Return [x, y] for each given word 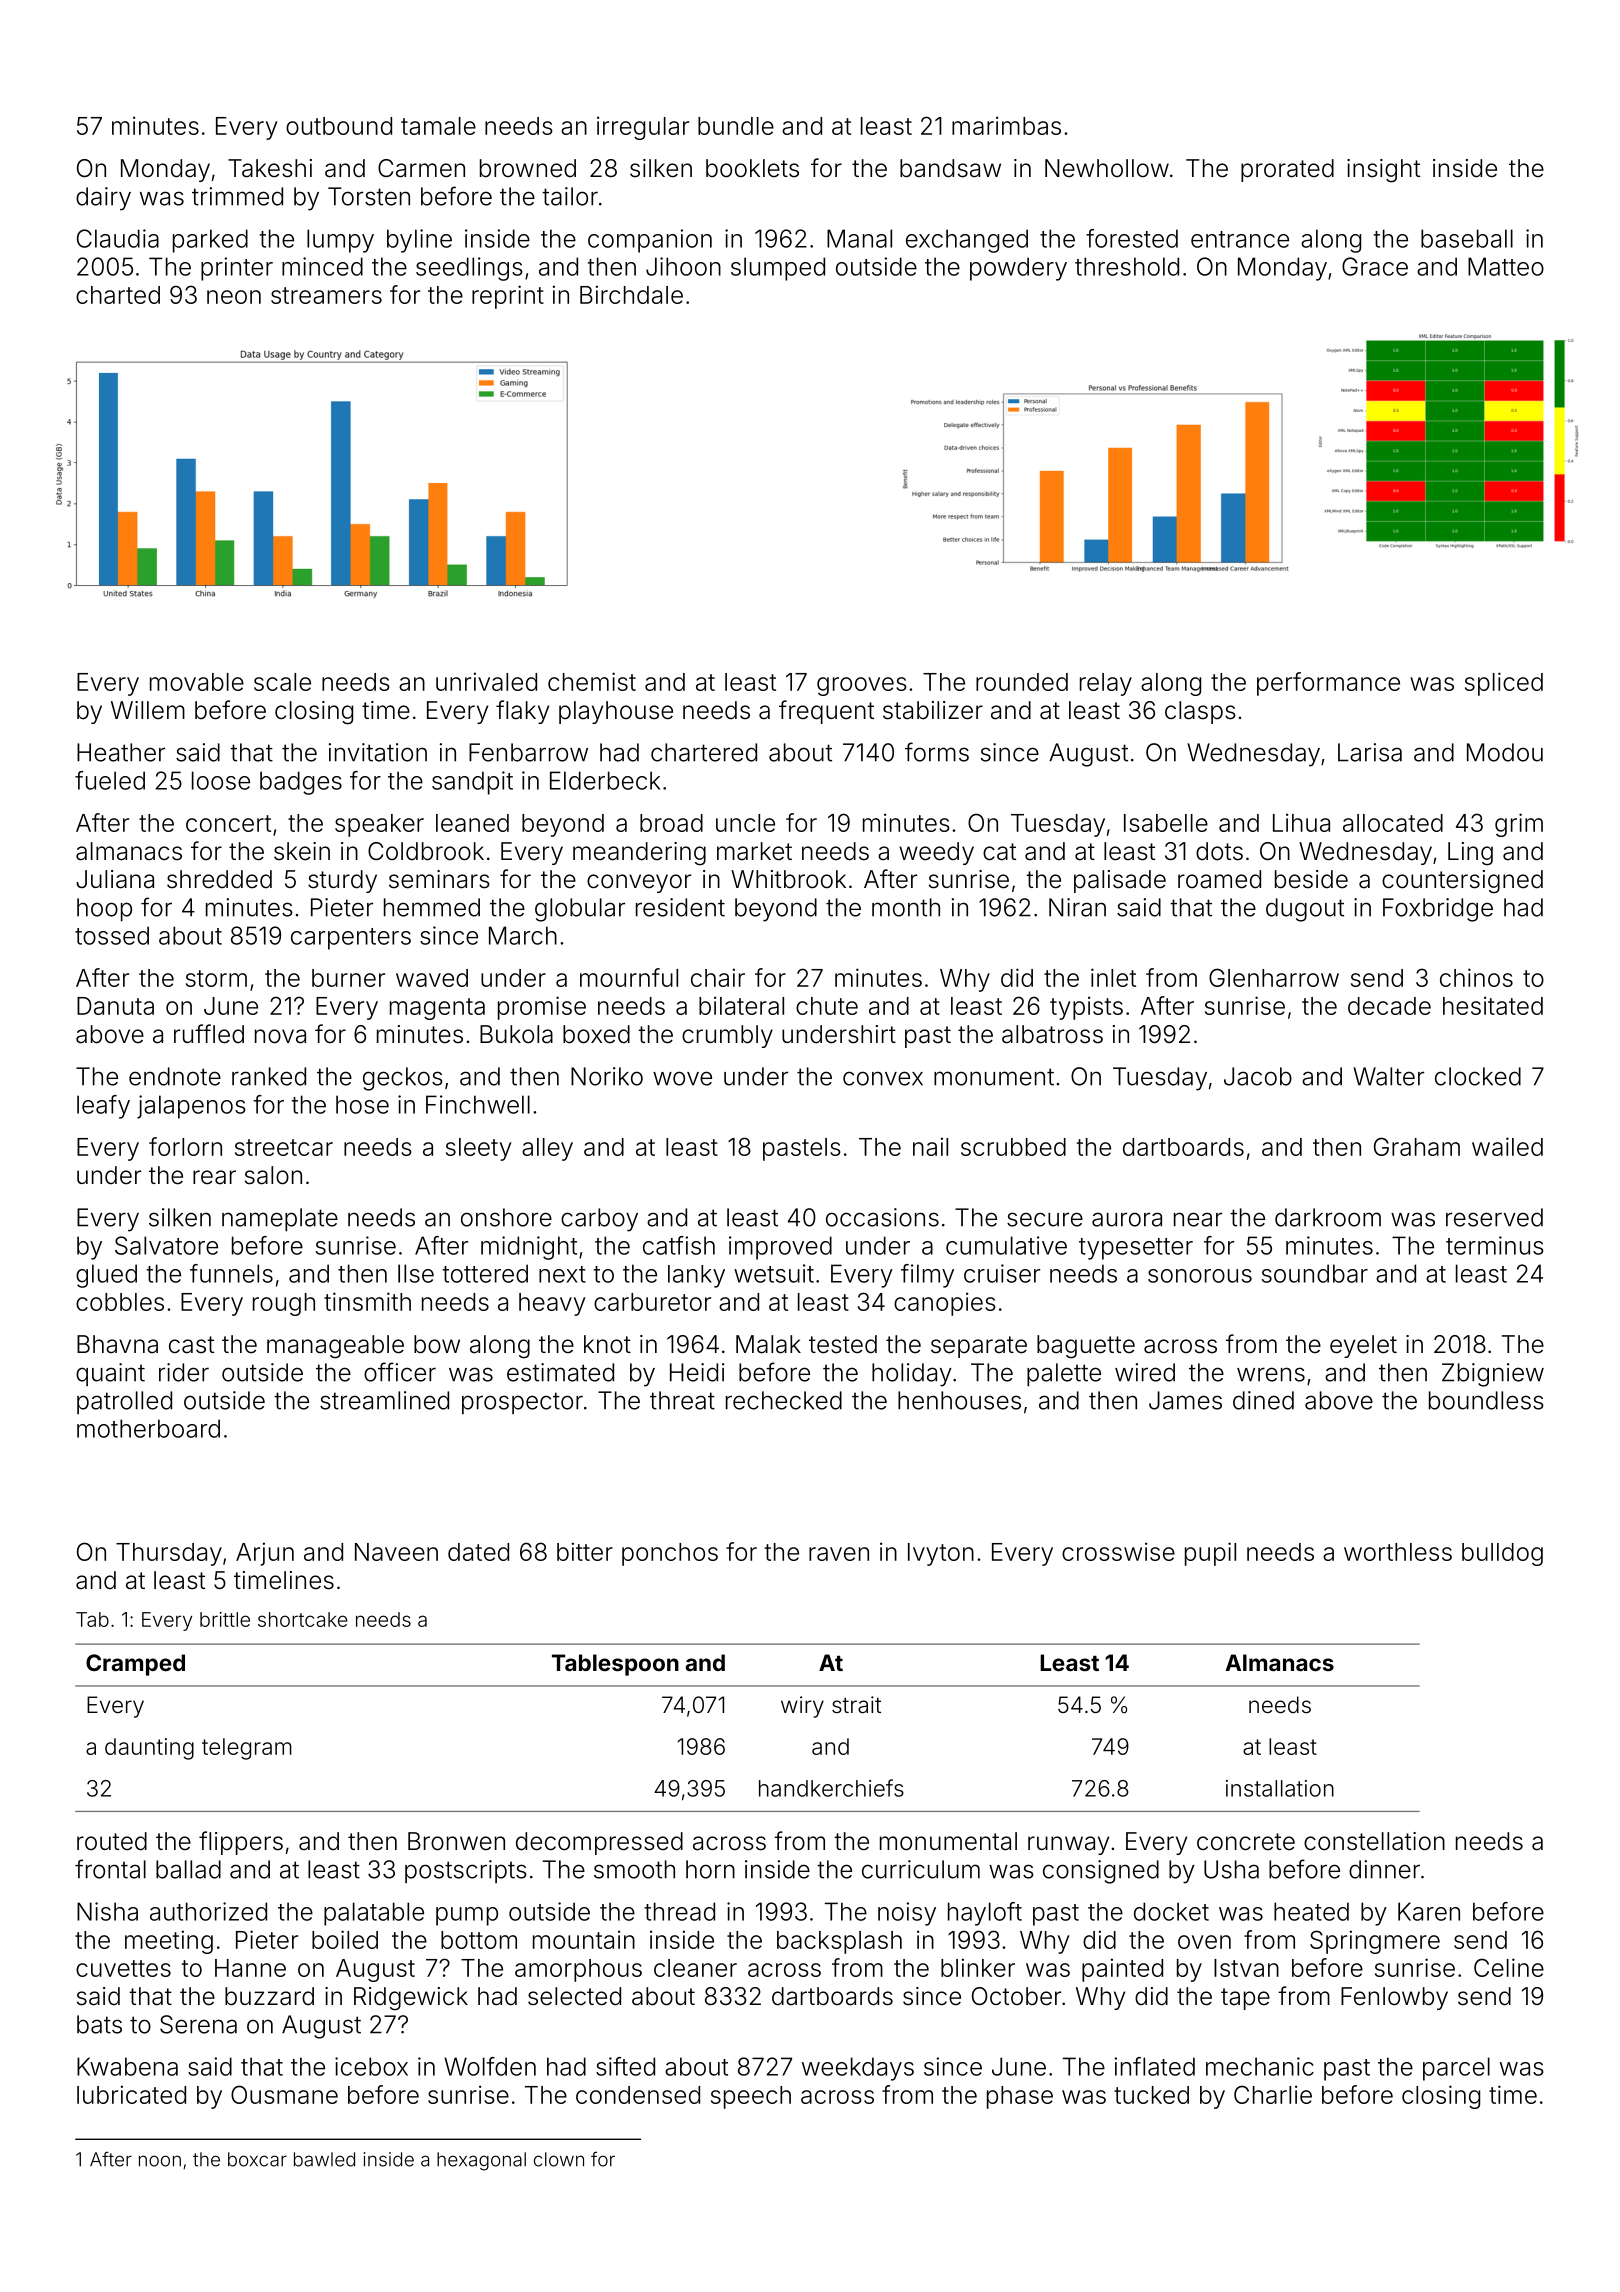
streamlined [384, 1400]
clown [559, 2159]
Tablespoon [615, 1665]
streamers [326, 295]
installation [1280, 1788]
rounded [1022, 682]
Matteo [1506, 266]
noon [160, 2161]
